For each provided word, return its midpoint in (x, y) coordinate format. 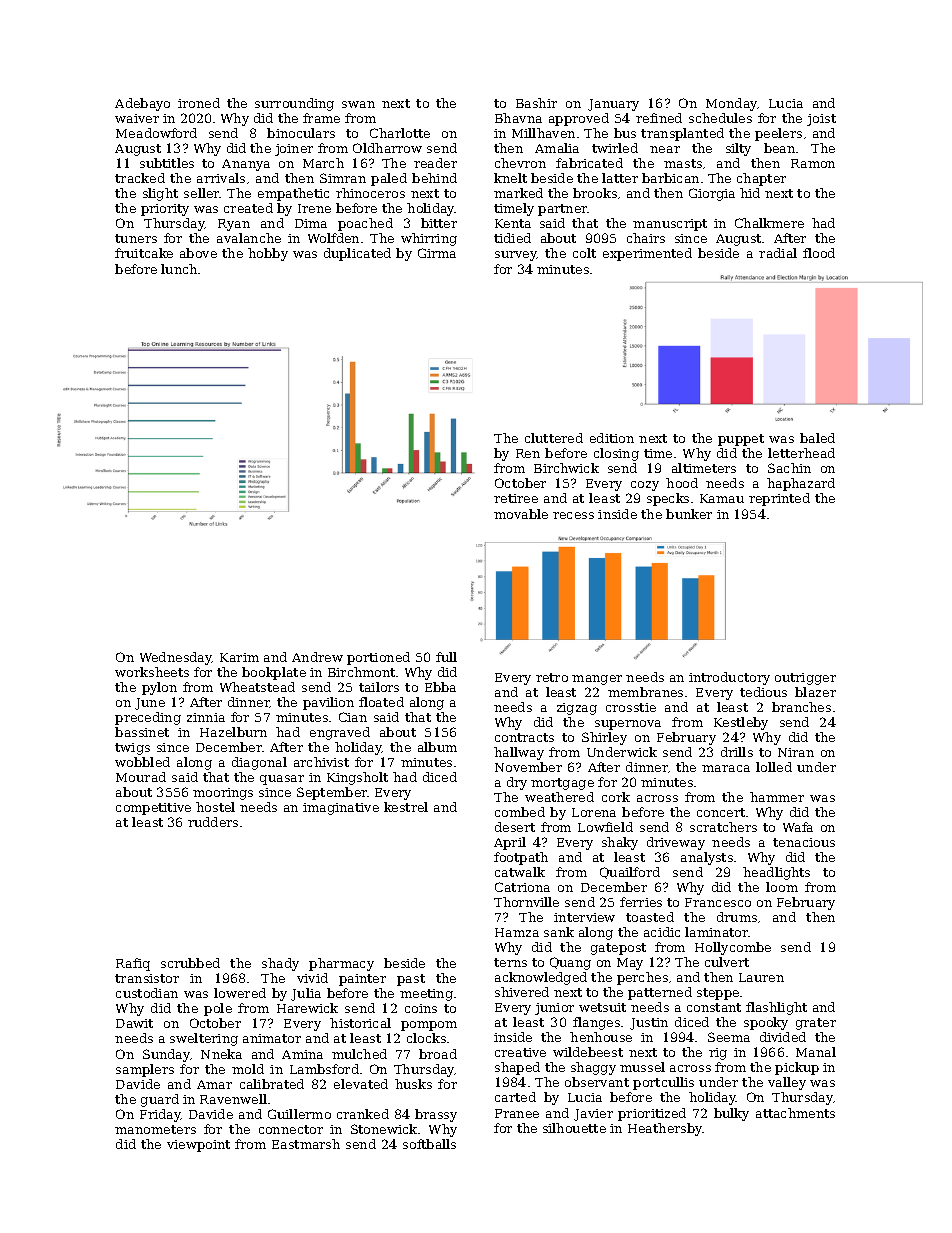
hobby (268, 254)
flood (819, 253)
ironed (199, 103)
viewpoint (198, 1146)
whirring (429, 239)
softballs (429, 1144)
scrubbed (190, 963)
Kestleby (741, 723)
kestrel (406, 807)
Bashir (536, 103)
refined (659, 118)
